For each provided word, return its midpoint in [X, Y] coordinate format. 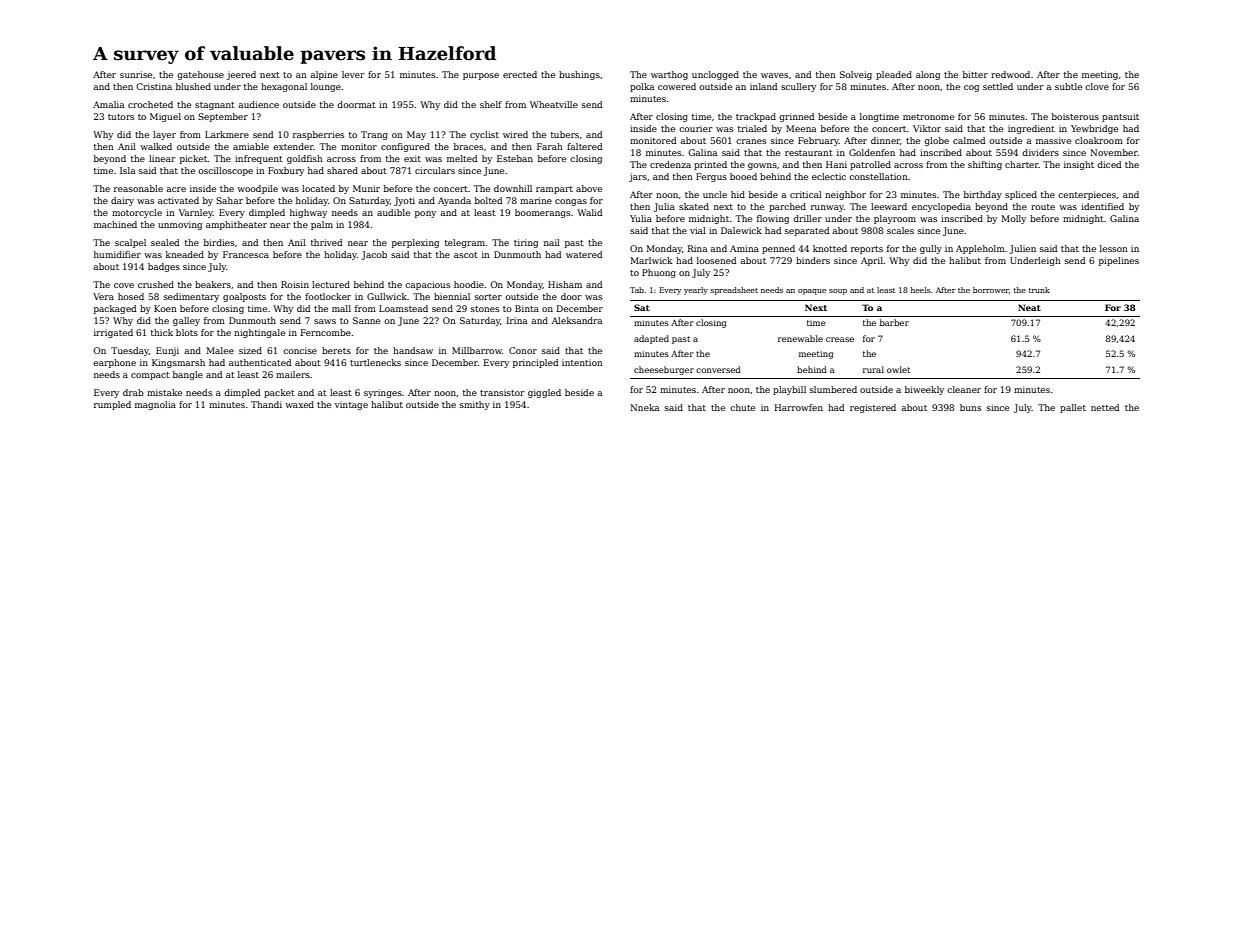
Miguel [165, 117]
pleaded [894, 75]
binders [813, 260]
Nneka [644, 407]
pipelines [1119, 261]
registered [873, 408]
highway [308, 213]
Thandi [266, 404]
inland [763, 86]
